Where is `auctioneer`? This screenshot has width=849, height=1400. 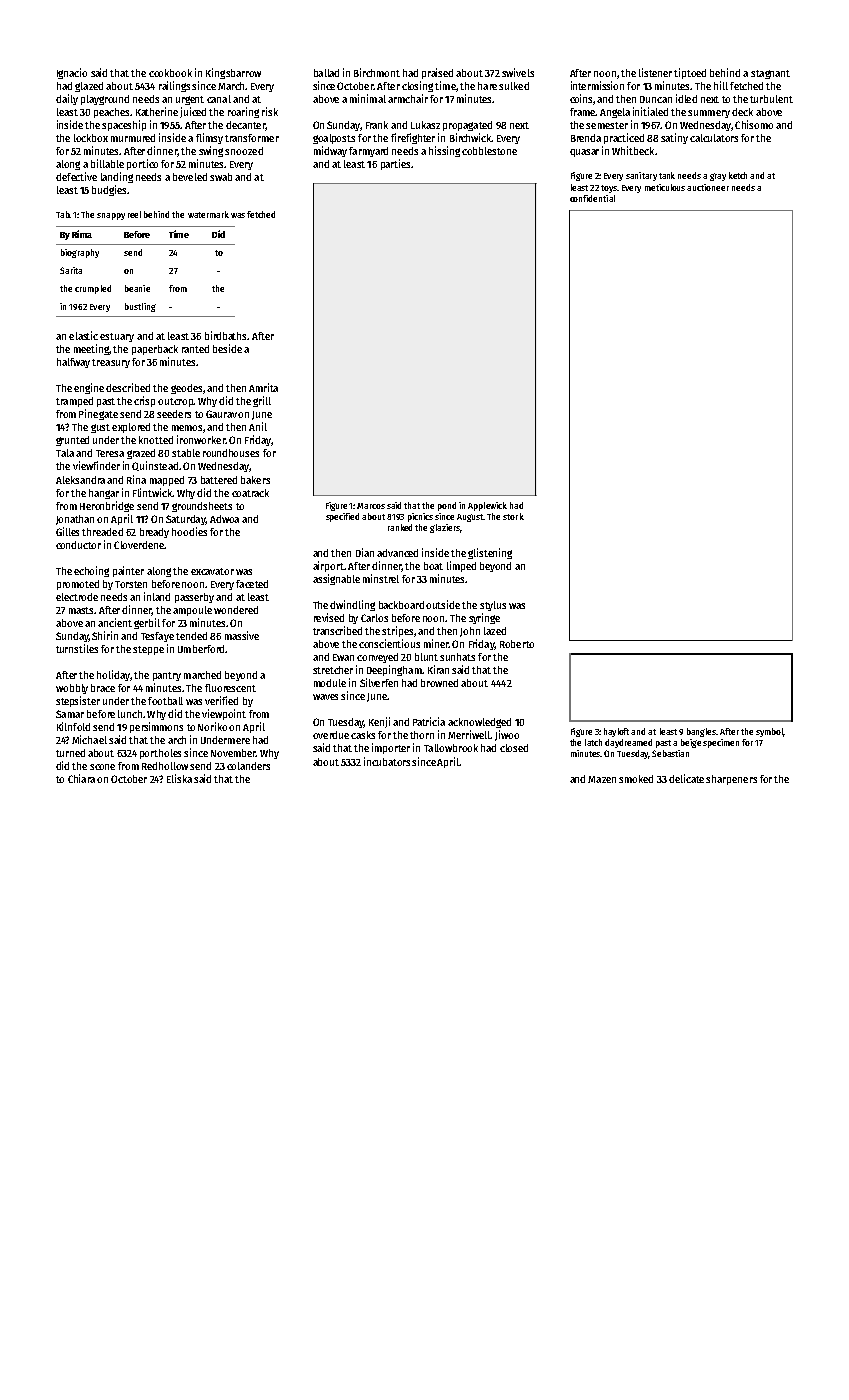
auctioneer is located at coordinates (708, 187).
